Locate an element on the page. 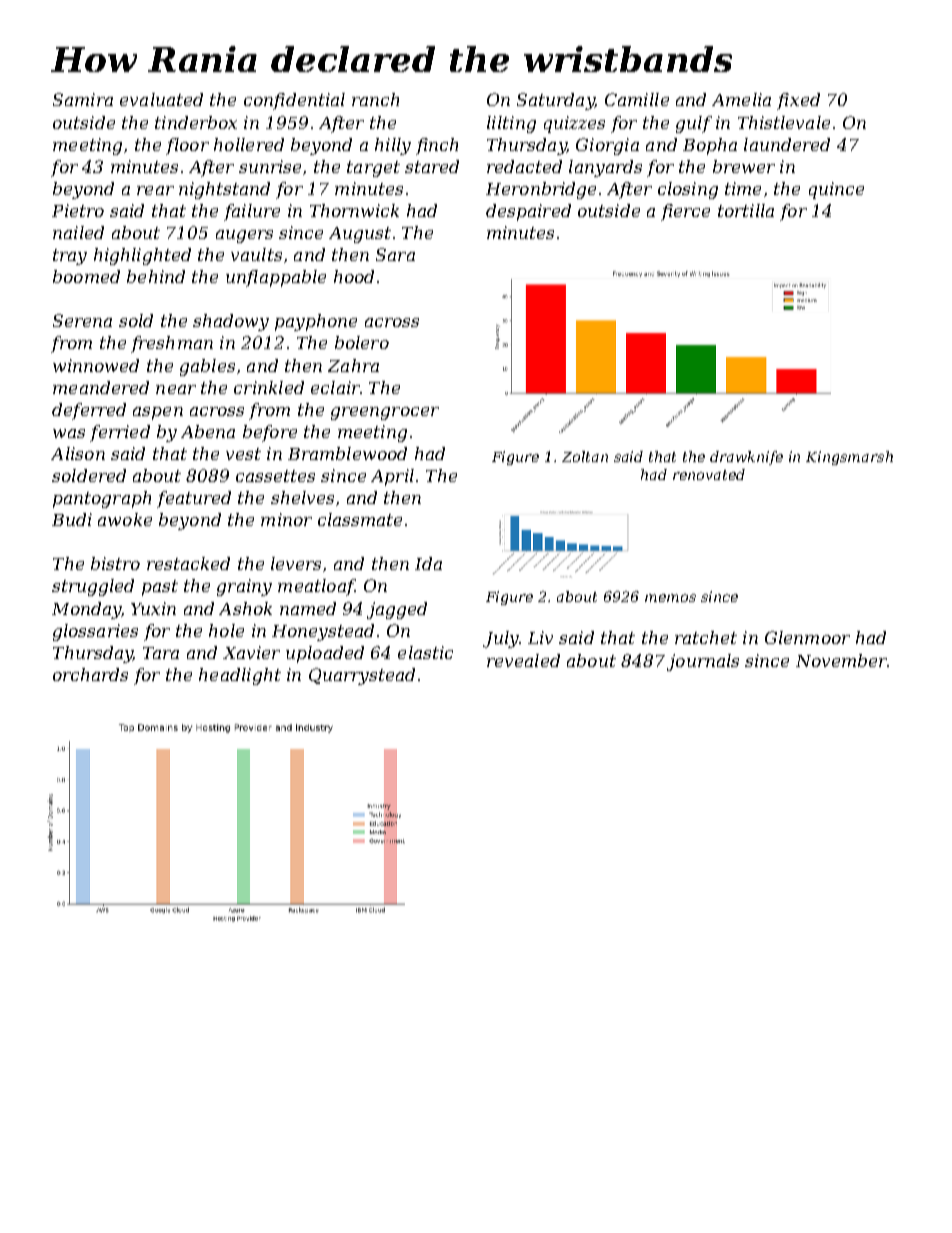 The image size is (952, 1233). evaluated is located at coordinates (161, 99).
